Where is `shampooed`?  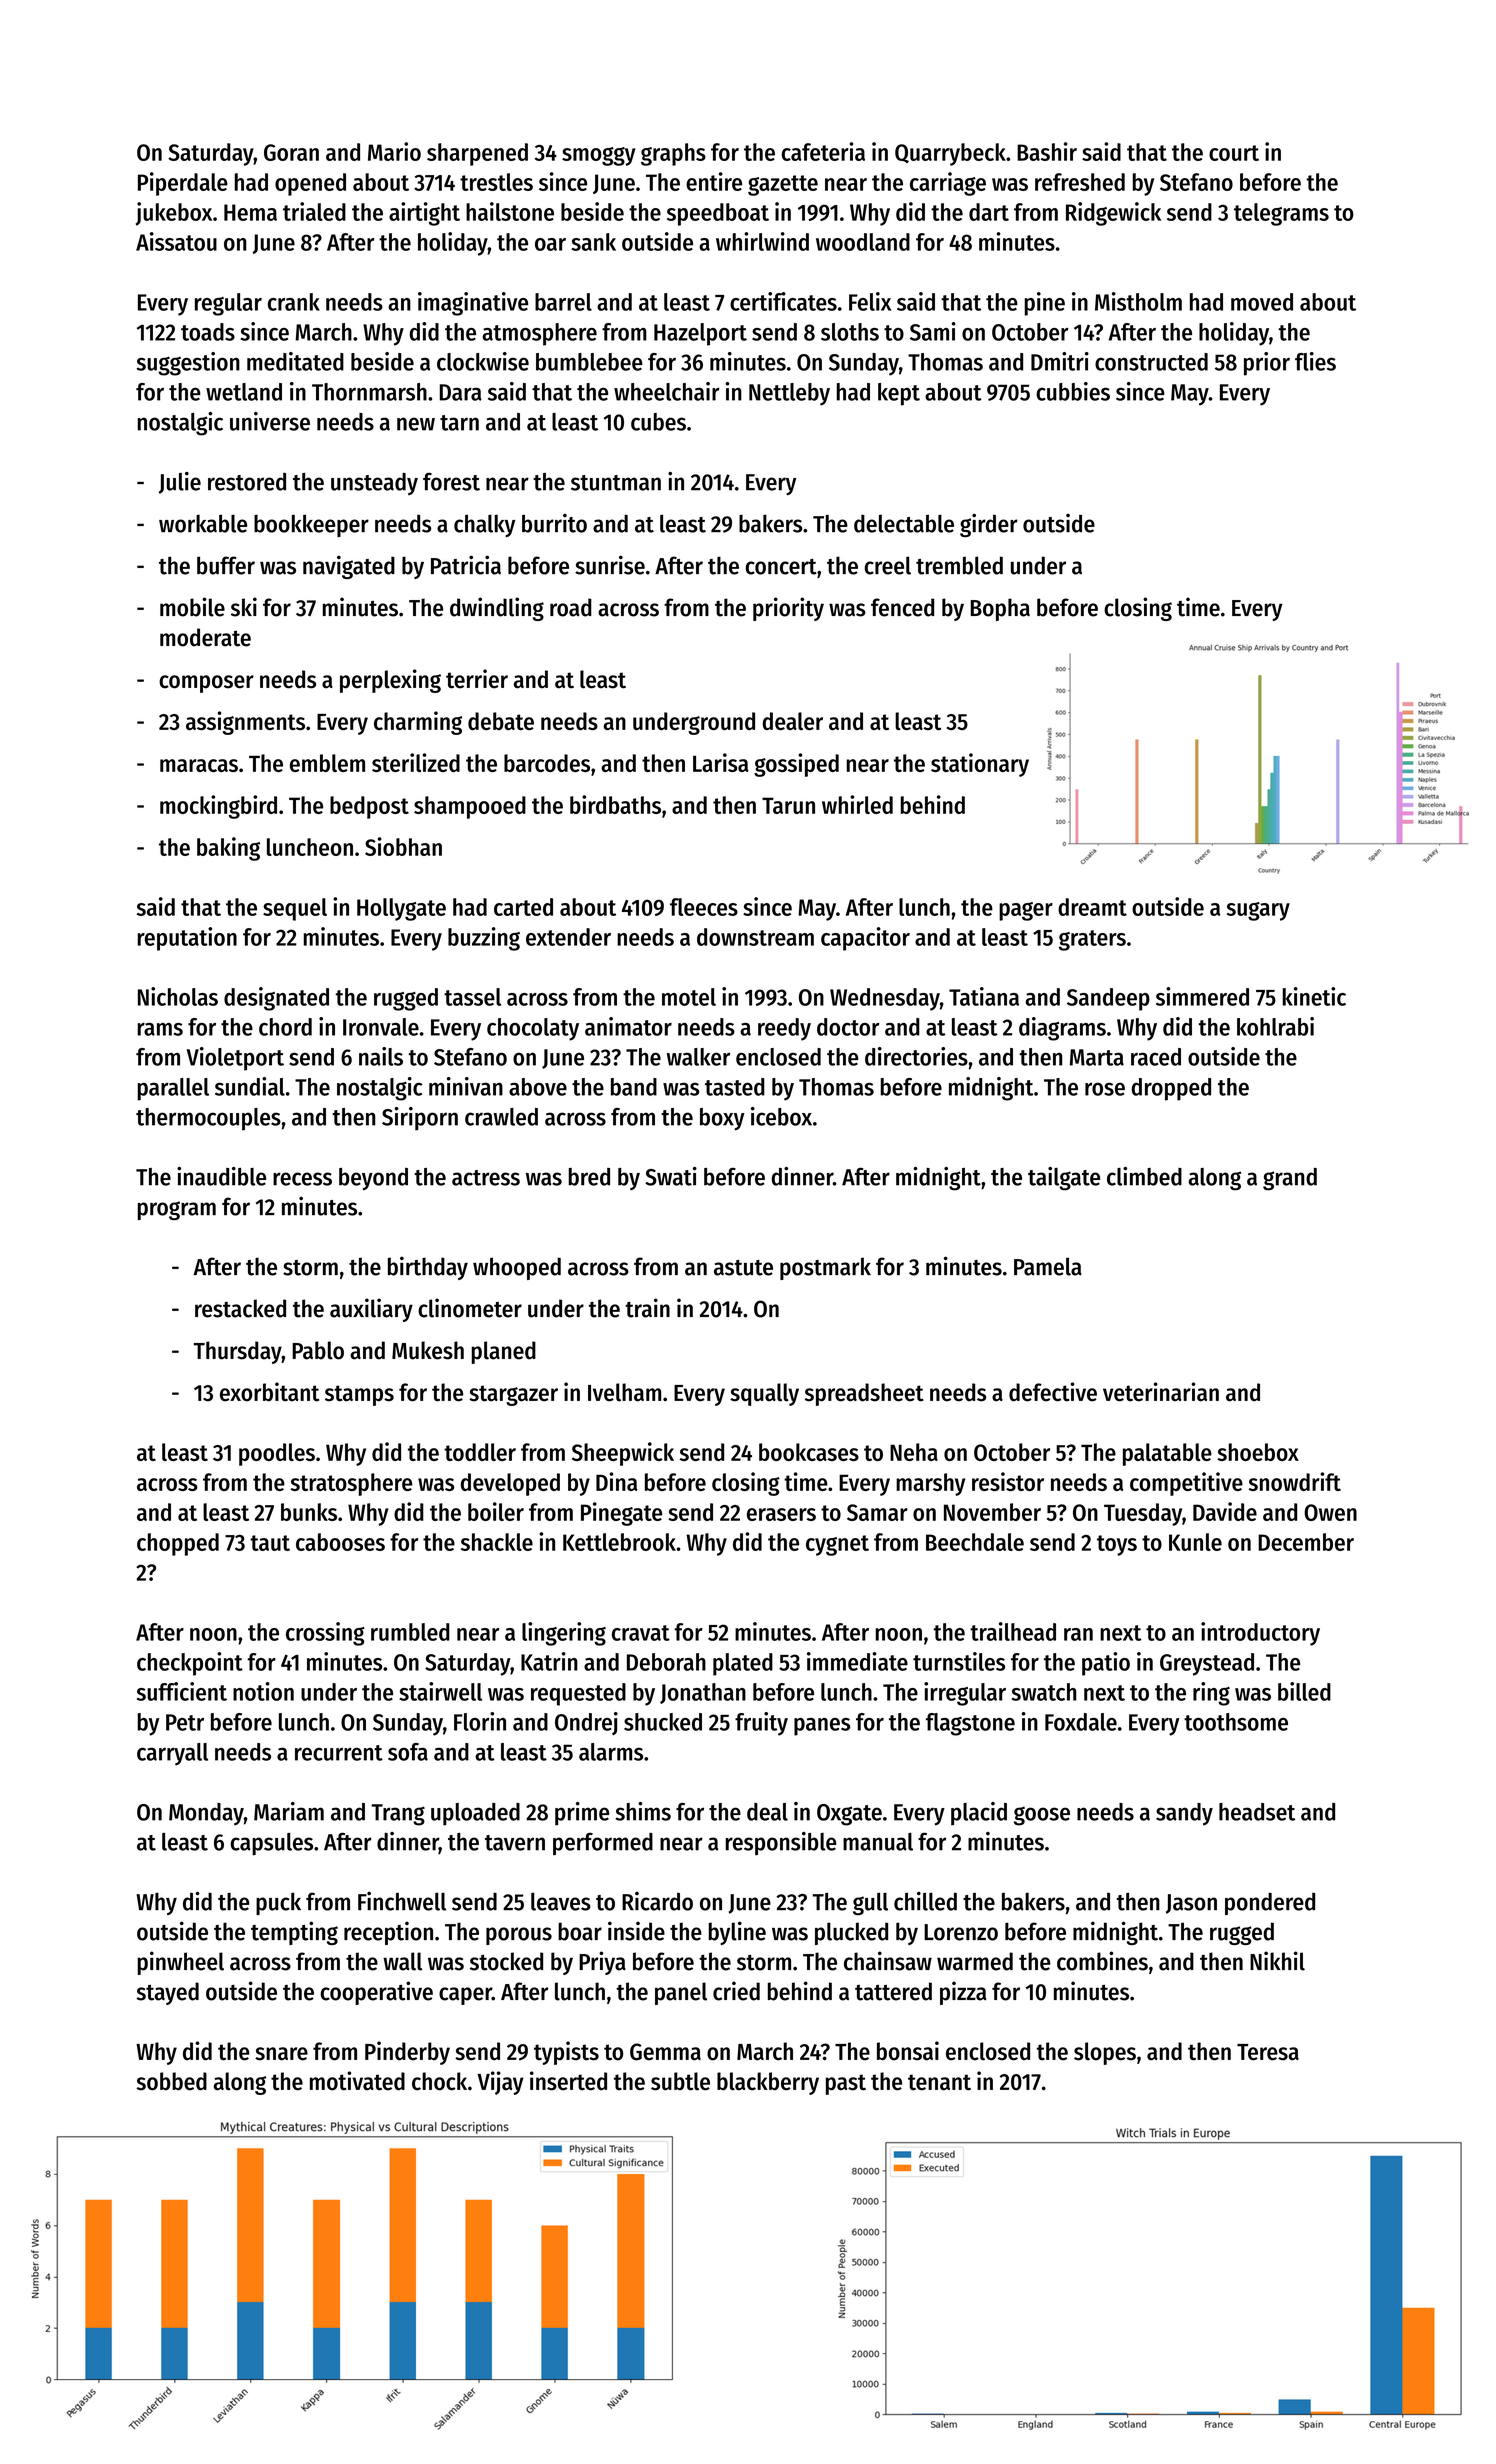 shampooed is located at coordinates (470, 807).
